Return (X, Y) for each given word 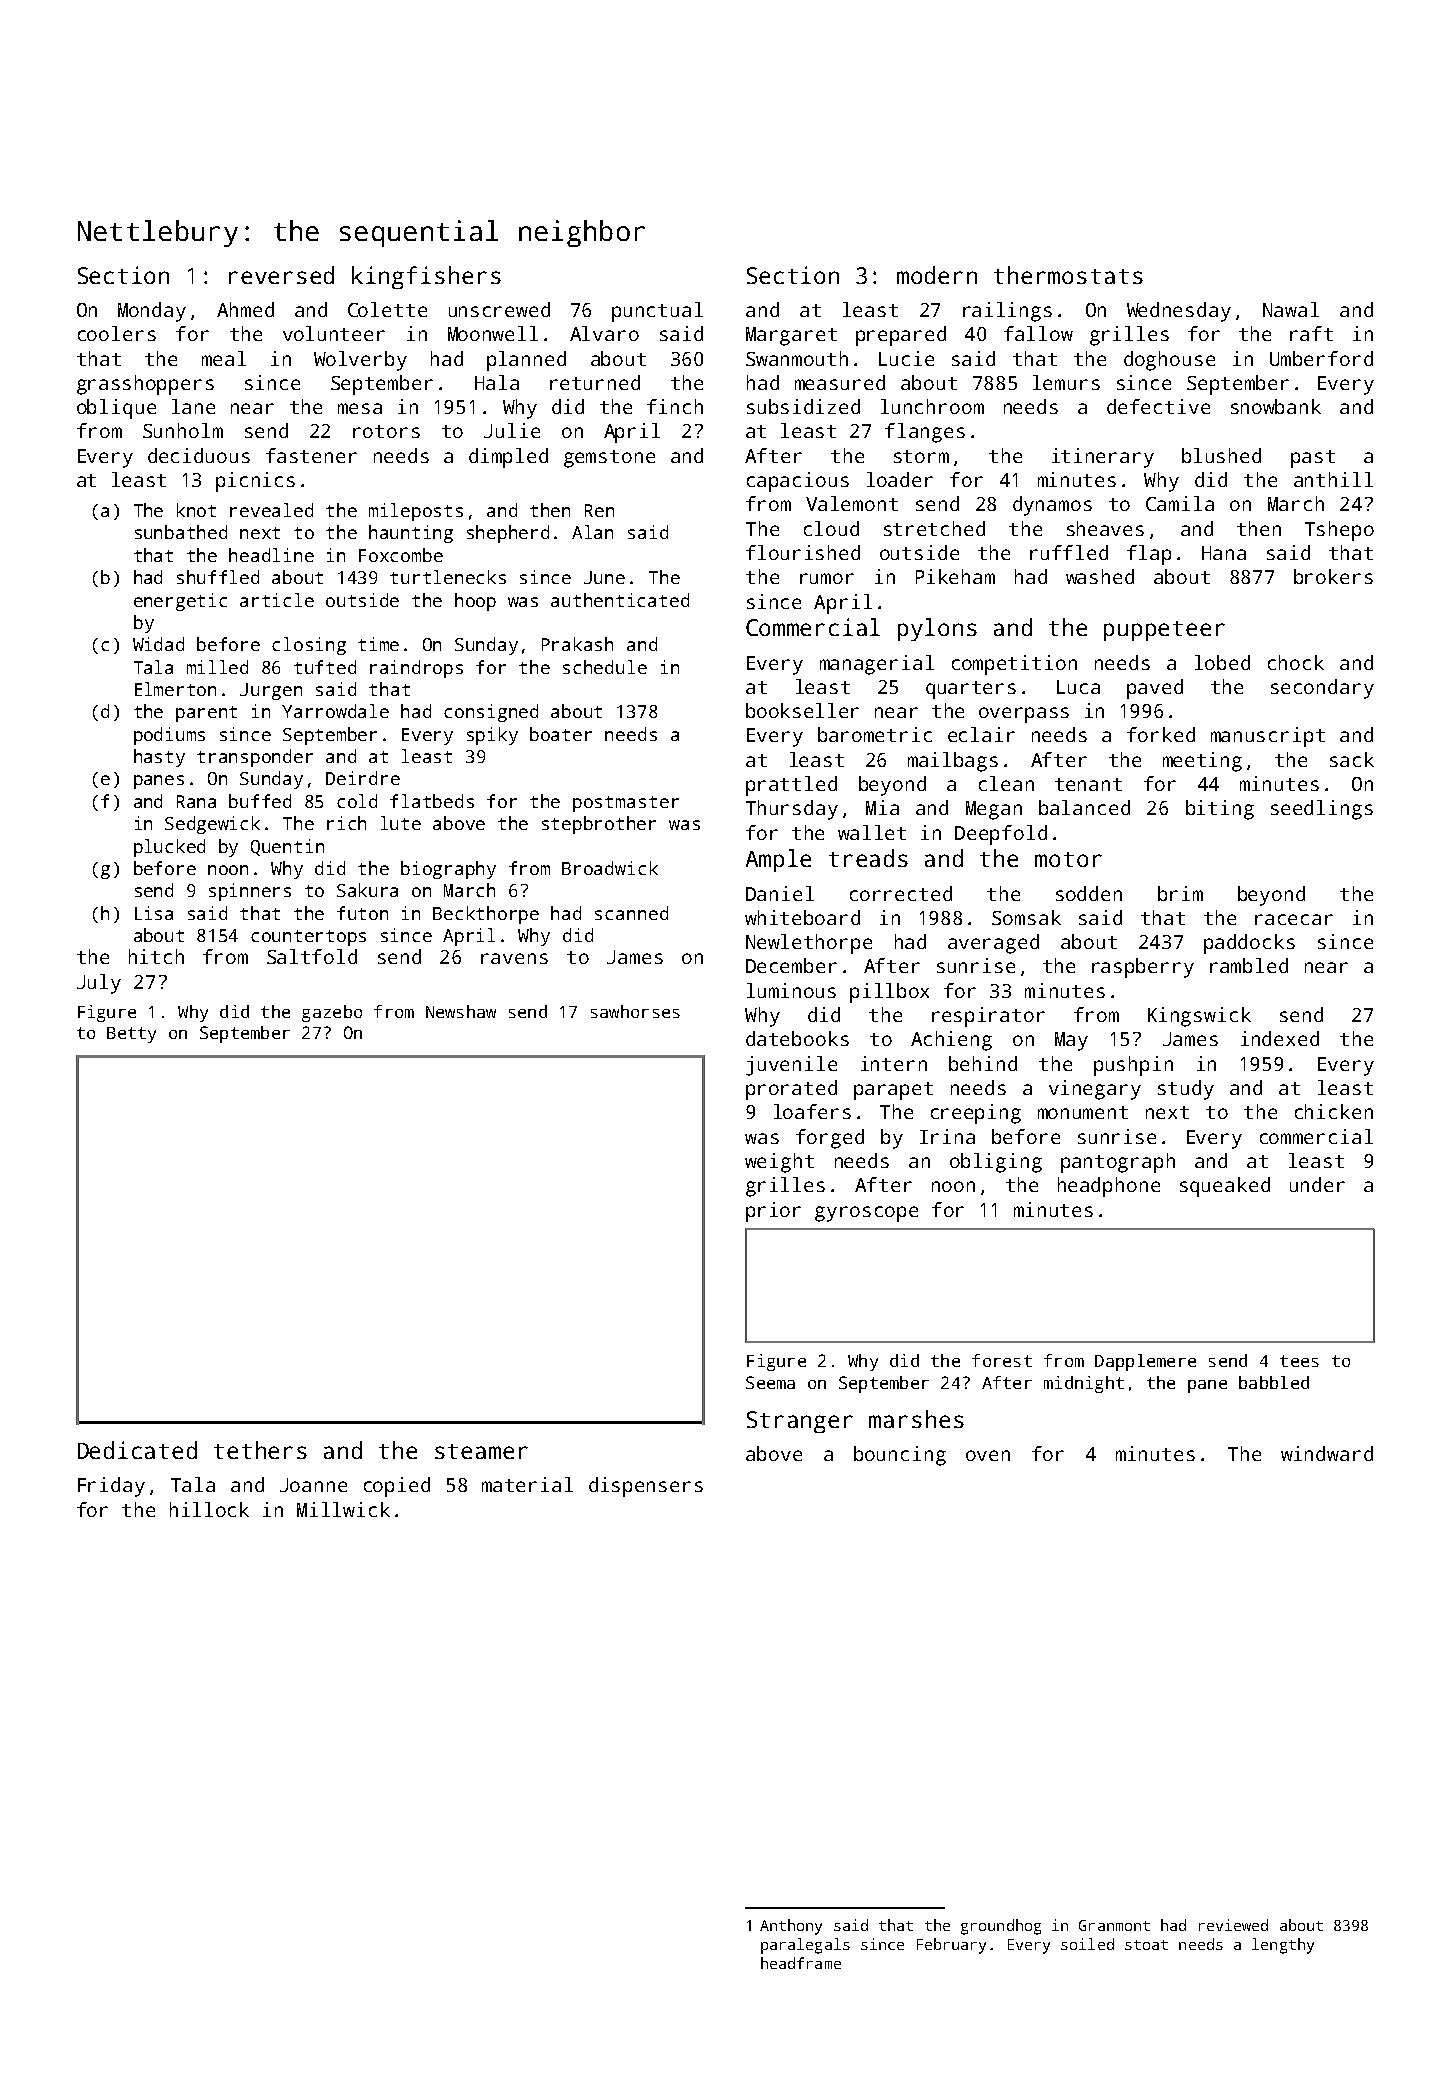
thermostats (1068, 275)
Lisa (154, 913)
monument (1083, 1112)
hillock (209, 1509)
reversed (281, 275)
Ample (778, 860)
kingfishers (426, 277)
